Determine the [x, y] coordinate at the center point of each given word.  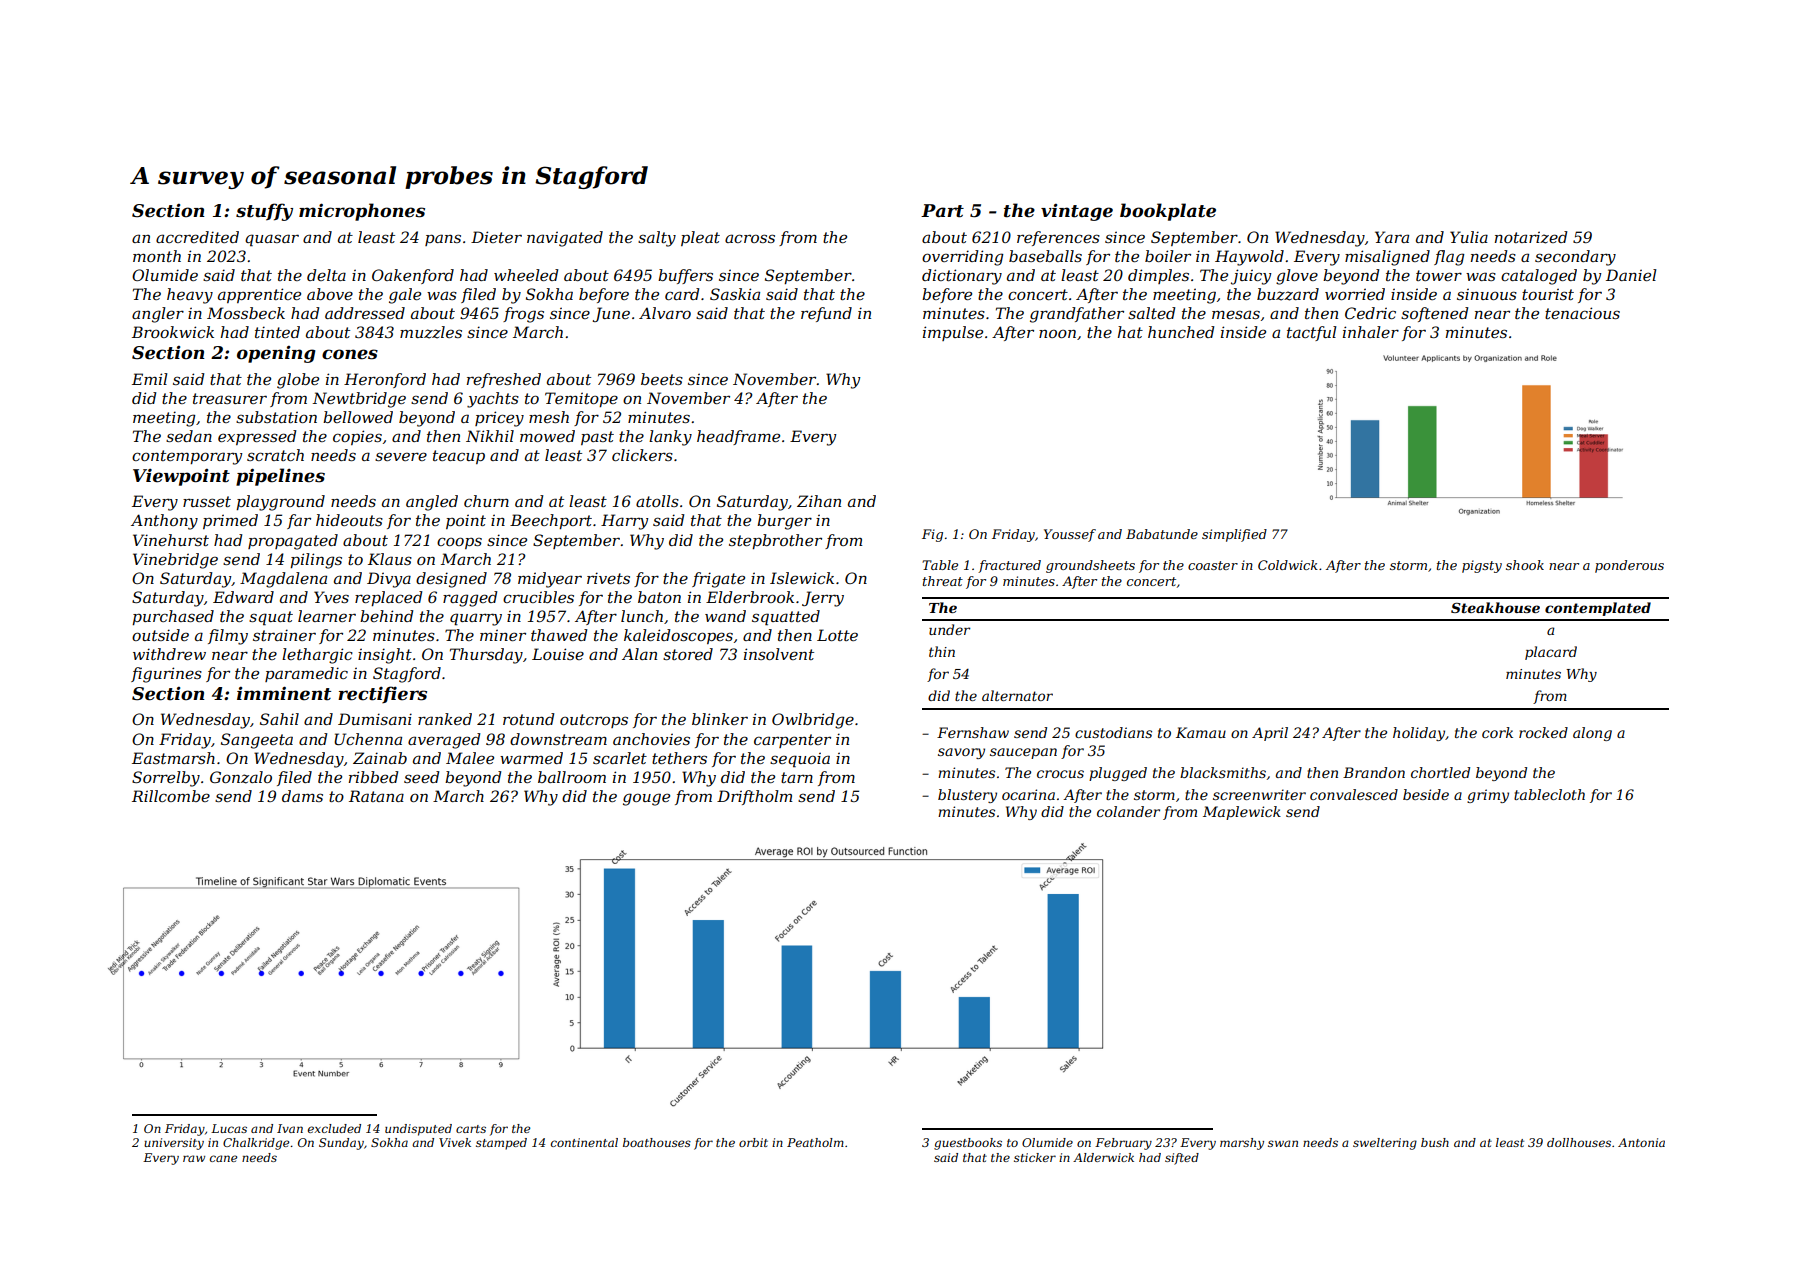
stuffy [264, 212]
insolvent [779, 654]
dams [302, 796]
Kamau [1201, 732]
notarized [1531, 237]
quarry [476, 619]
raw [194, 1158]
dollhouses [1579, 1142]
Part [942, 211]
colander [1128, 811]
